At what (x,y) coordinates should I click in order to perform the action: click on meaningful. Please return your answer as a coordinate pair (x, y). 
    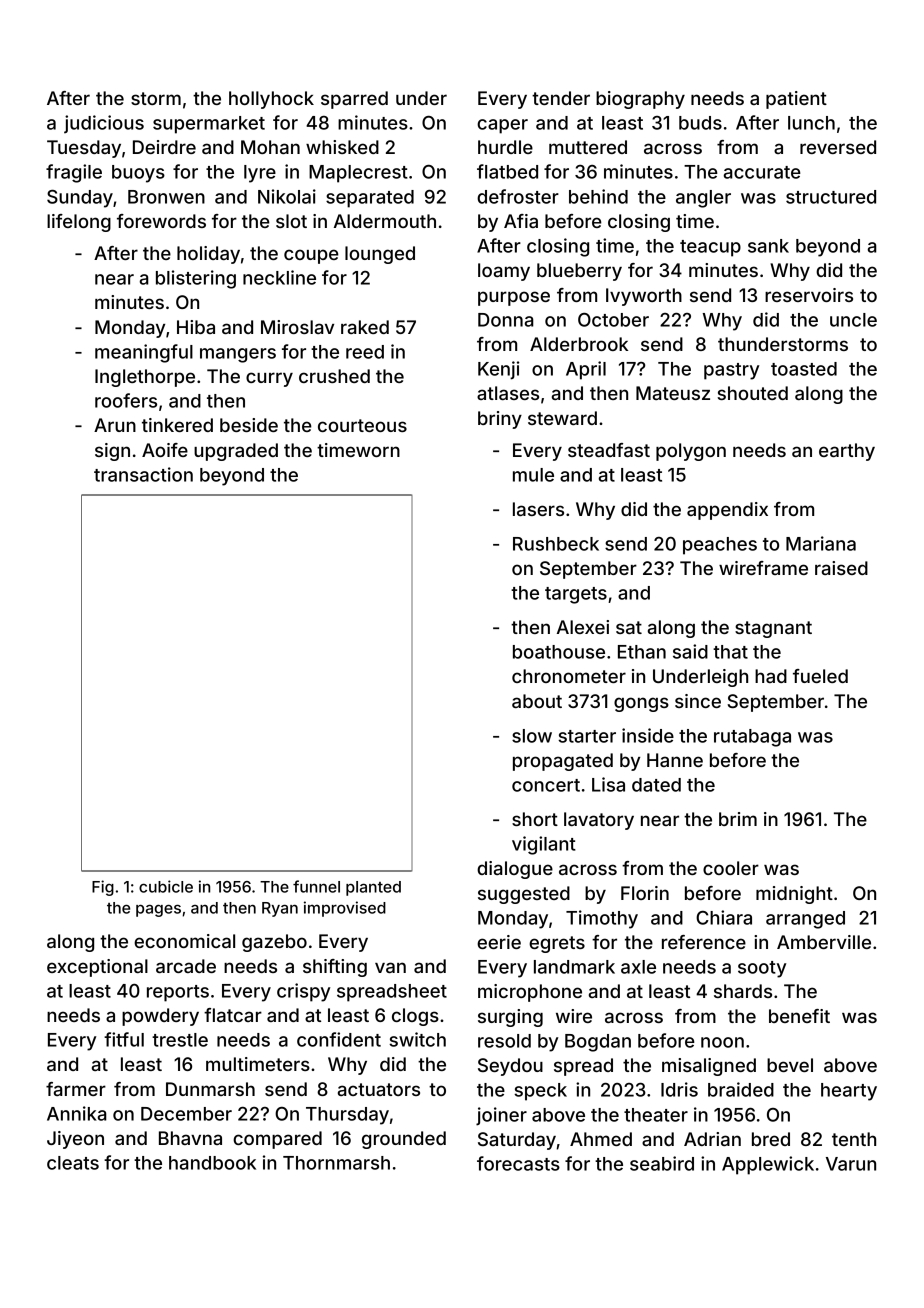
    Looking at the image, I should click on (144, 353).
